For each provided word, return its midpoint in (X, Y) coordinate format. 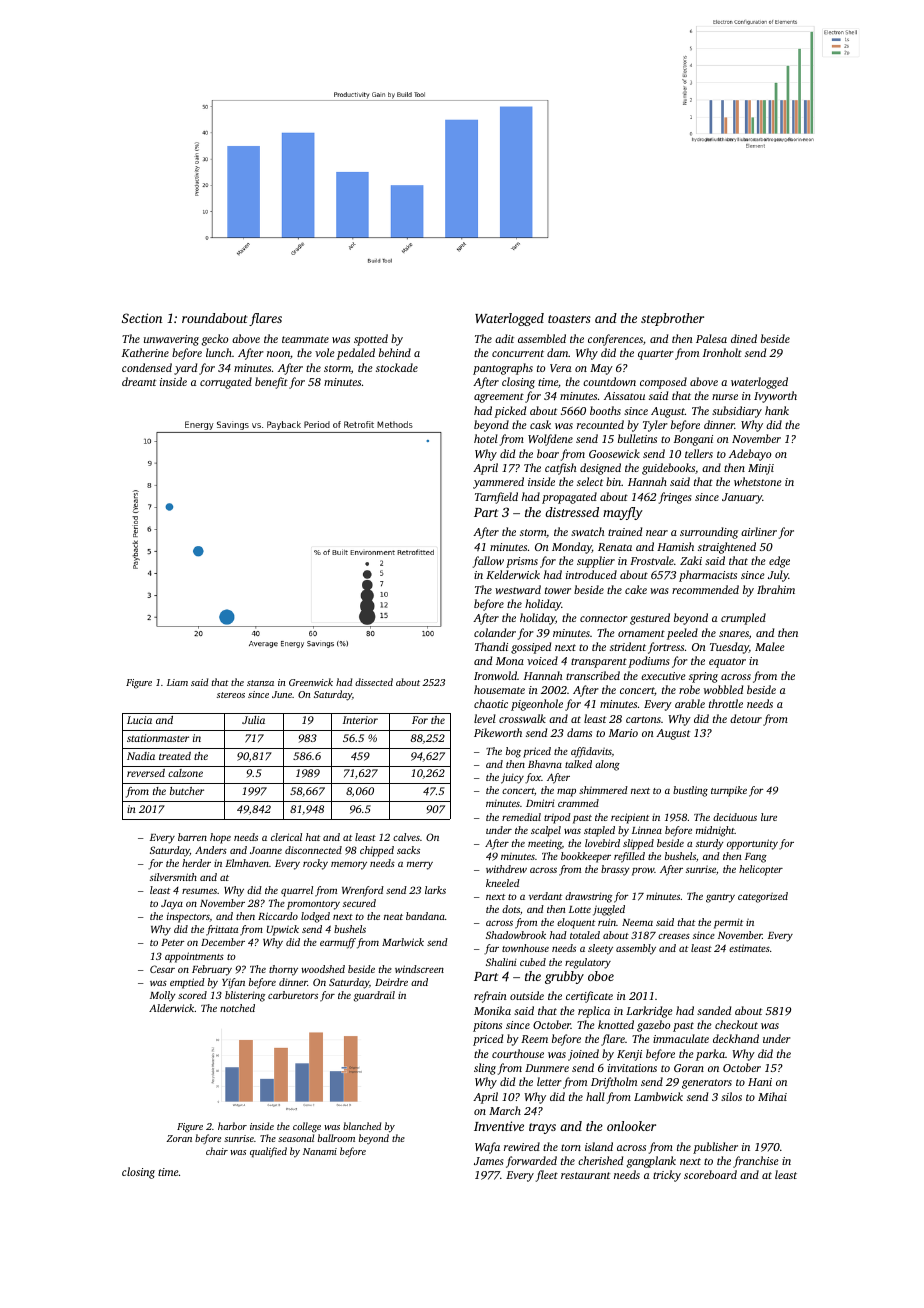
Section (142, 318)
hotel (486, 438)
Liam (177, 682)
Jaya (172, 905)
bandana (425, 916)
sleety (600, 949)
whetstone (758, 481)
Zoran (179, 1138)
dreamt (139, 381)
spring (703, 677)
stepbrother (672, 319)
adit (504, 338)
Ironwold (495, 675)
